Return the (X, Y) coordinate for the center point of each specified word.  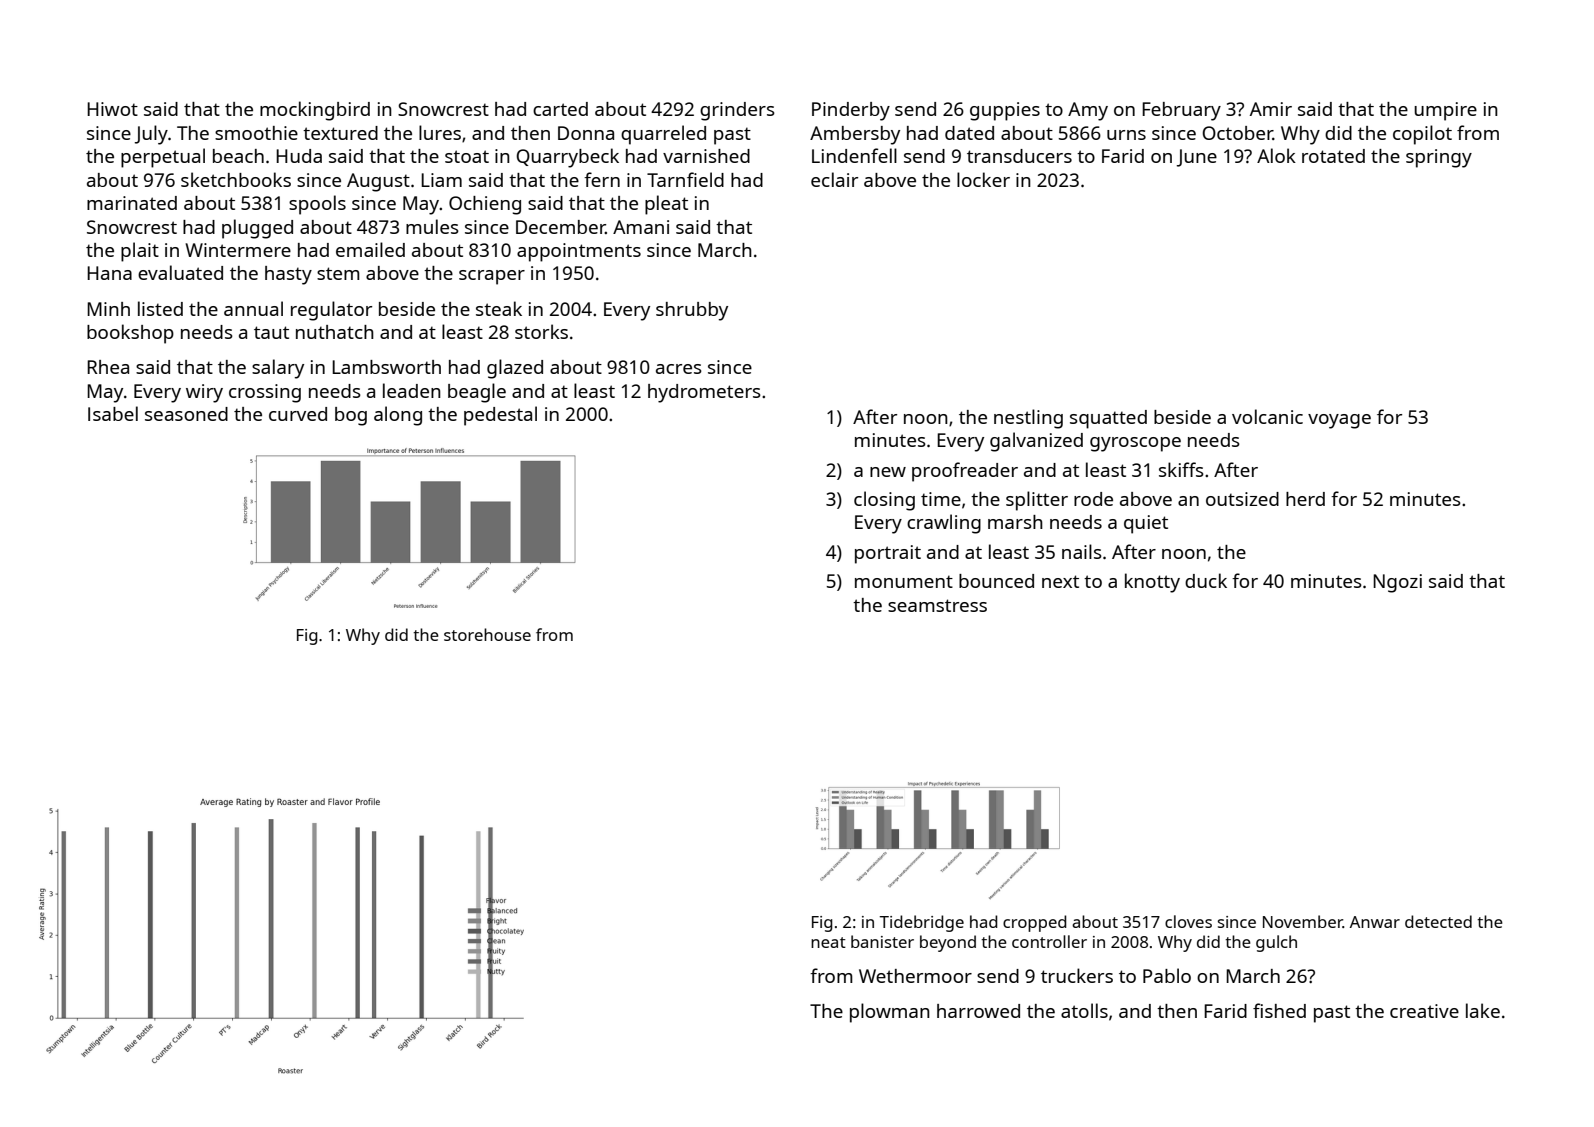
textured (340, 133)
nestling (1028, 419)
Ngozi (1397, 583)
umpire (1445, 111)
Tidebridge (922, 923)
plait (140, 252)
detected (1438, 921)
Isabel (113, 413)
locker (983, 179)
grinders (737, 111)
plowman (890, 1013)
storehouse (487, 634)
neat (828, 942)
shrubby (692, 311)
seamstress (937, 605)
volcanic (1267, 416)
